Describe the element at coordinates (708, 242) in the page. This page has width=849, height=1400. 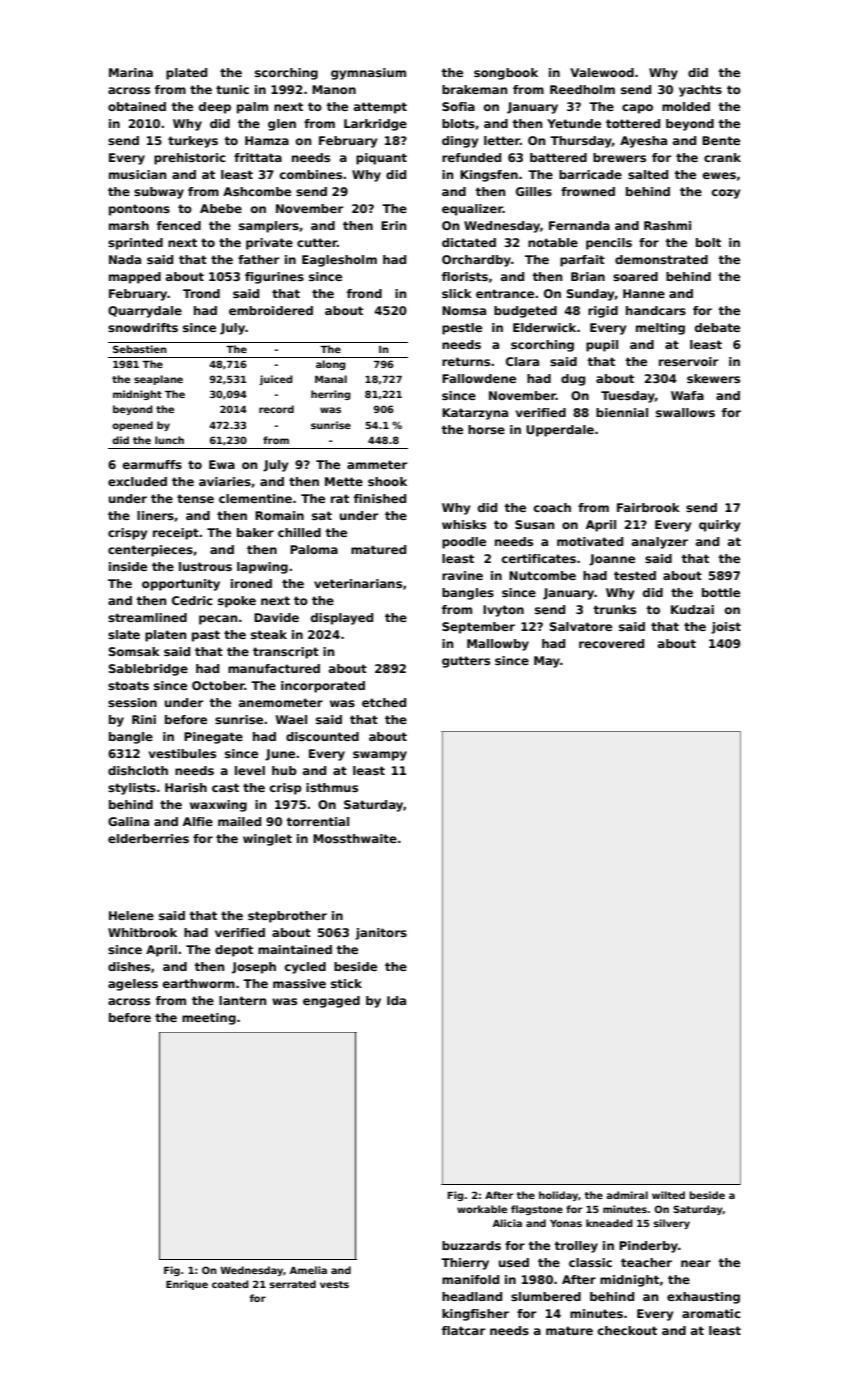
I see `bolt` at that location.
